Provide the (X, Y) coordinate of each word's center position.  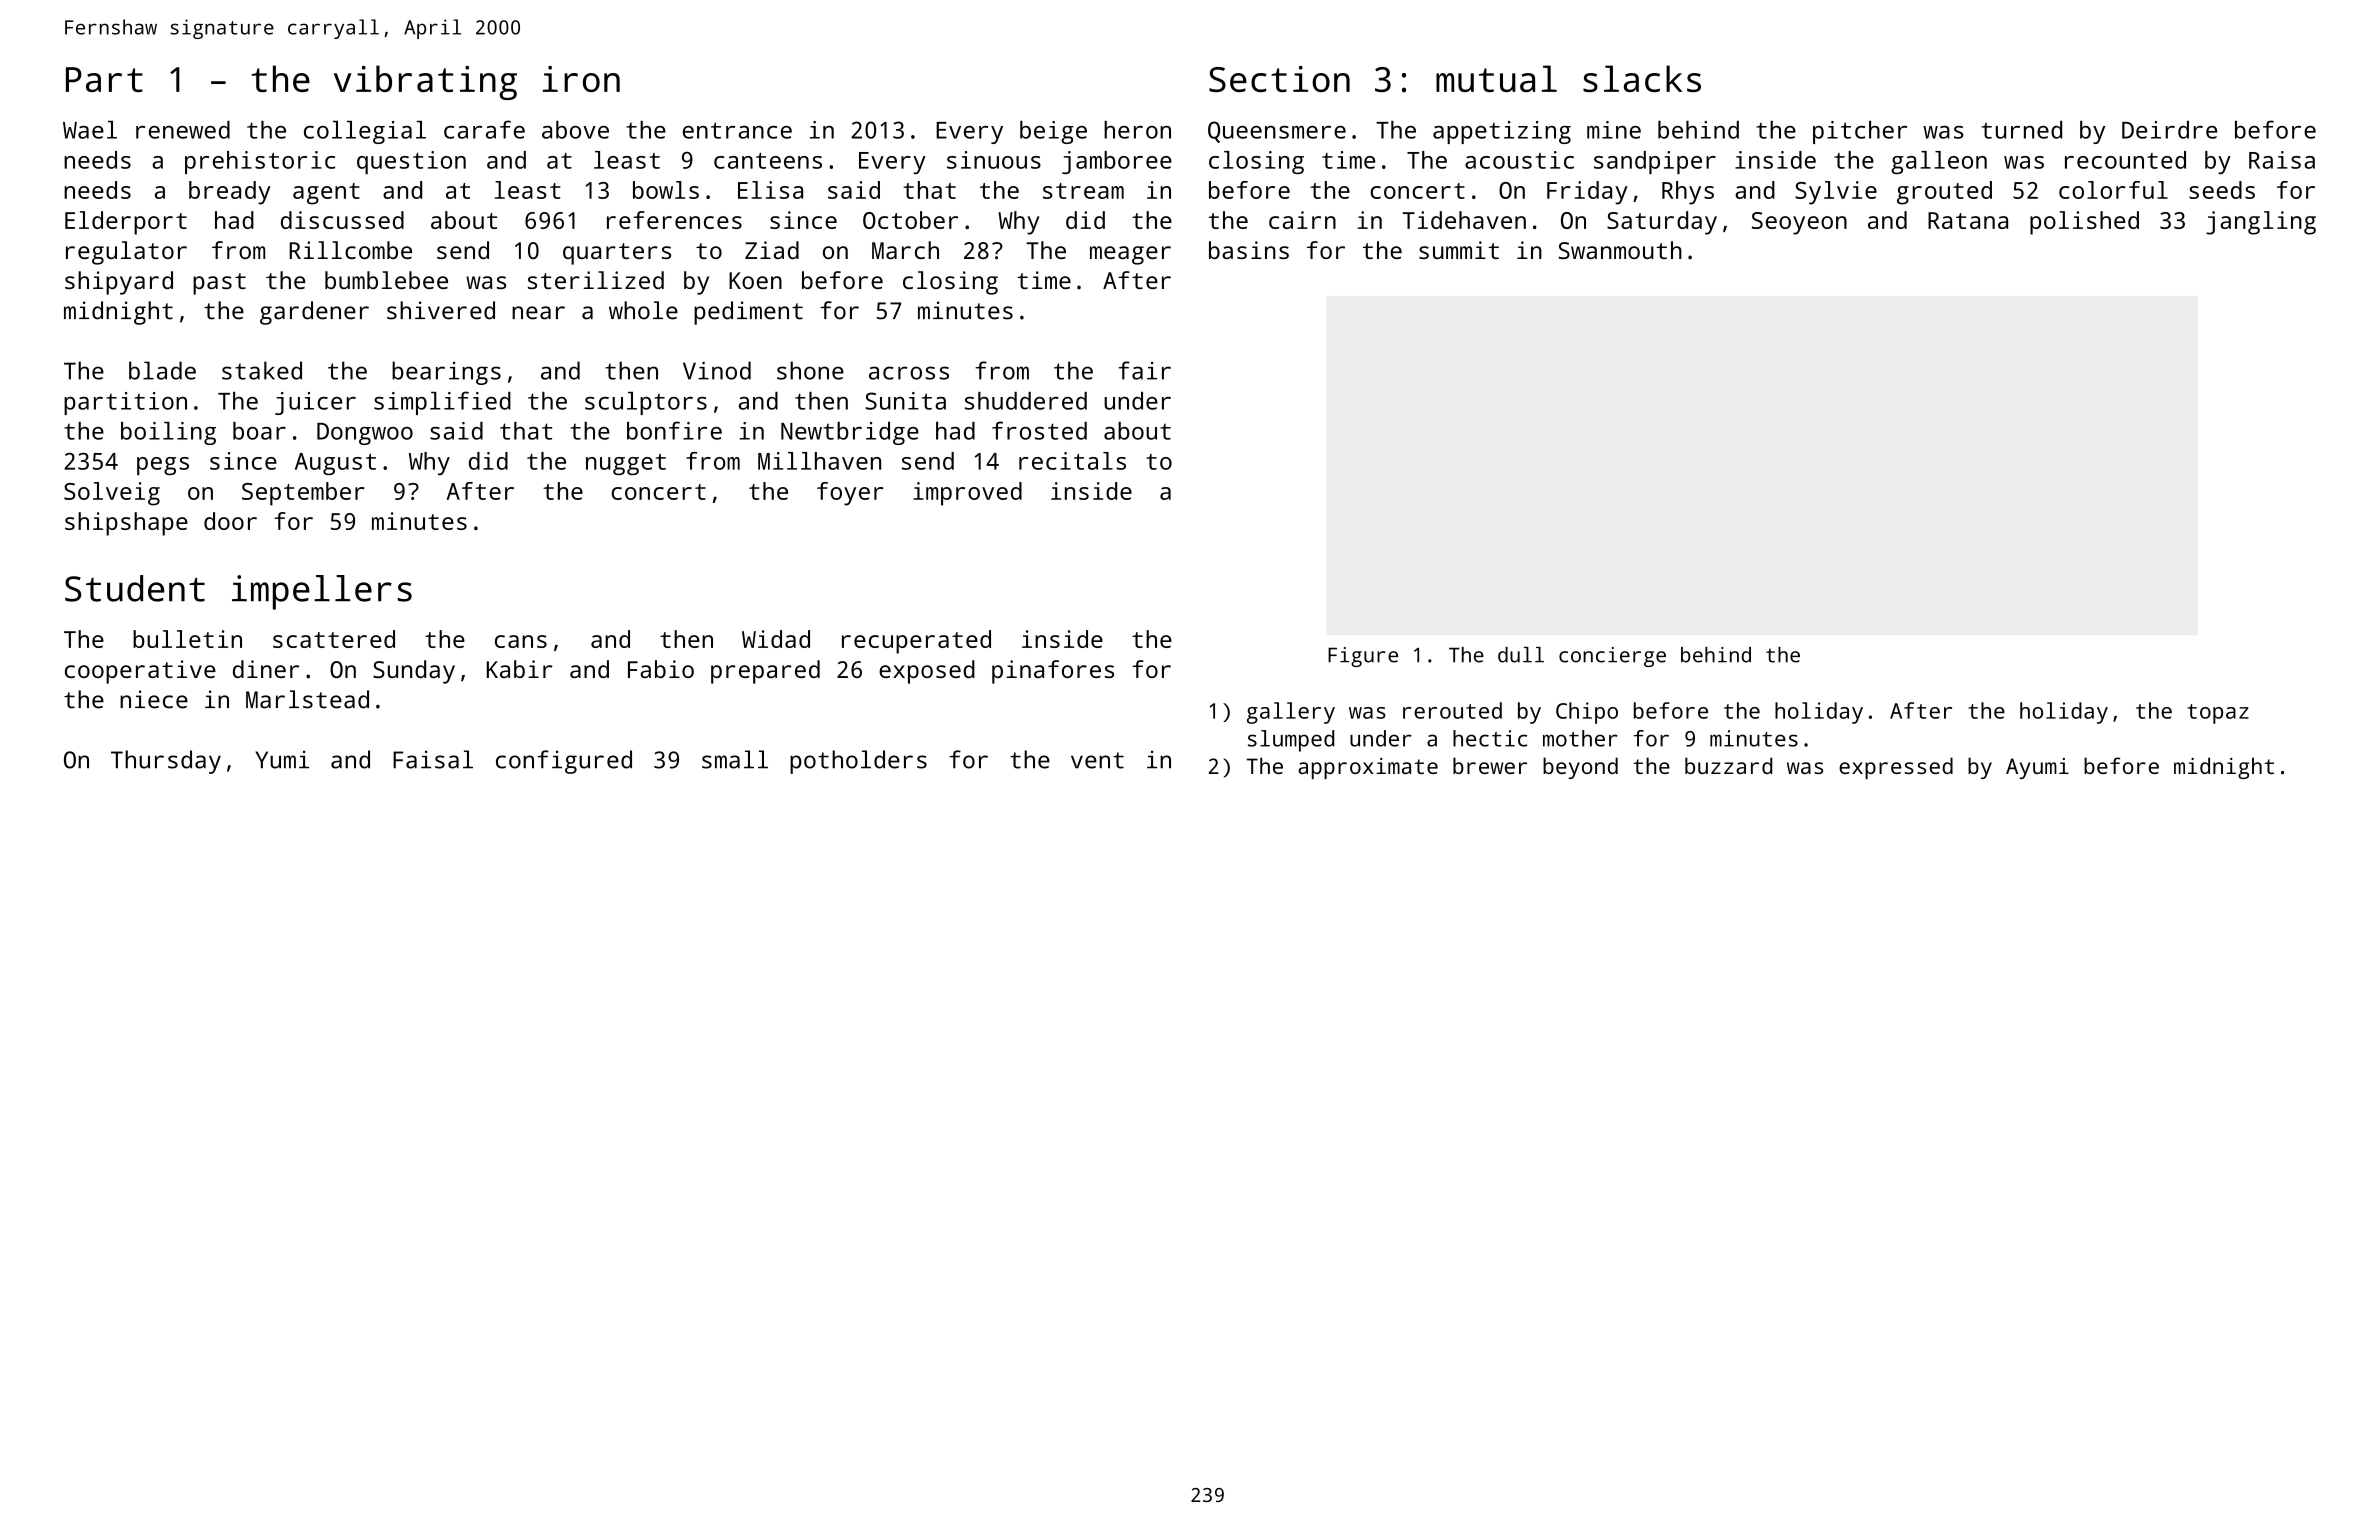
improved (967, 494)
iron (581, 79)
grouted (1944, 193)
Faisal (433, 759)
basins (1249, 250)
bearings (446, 373)
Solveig (112, 494)
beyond (1580, 768)
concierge (1612, 657)
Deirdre (2169, 130)
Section (1279, 79)
